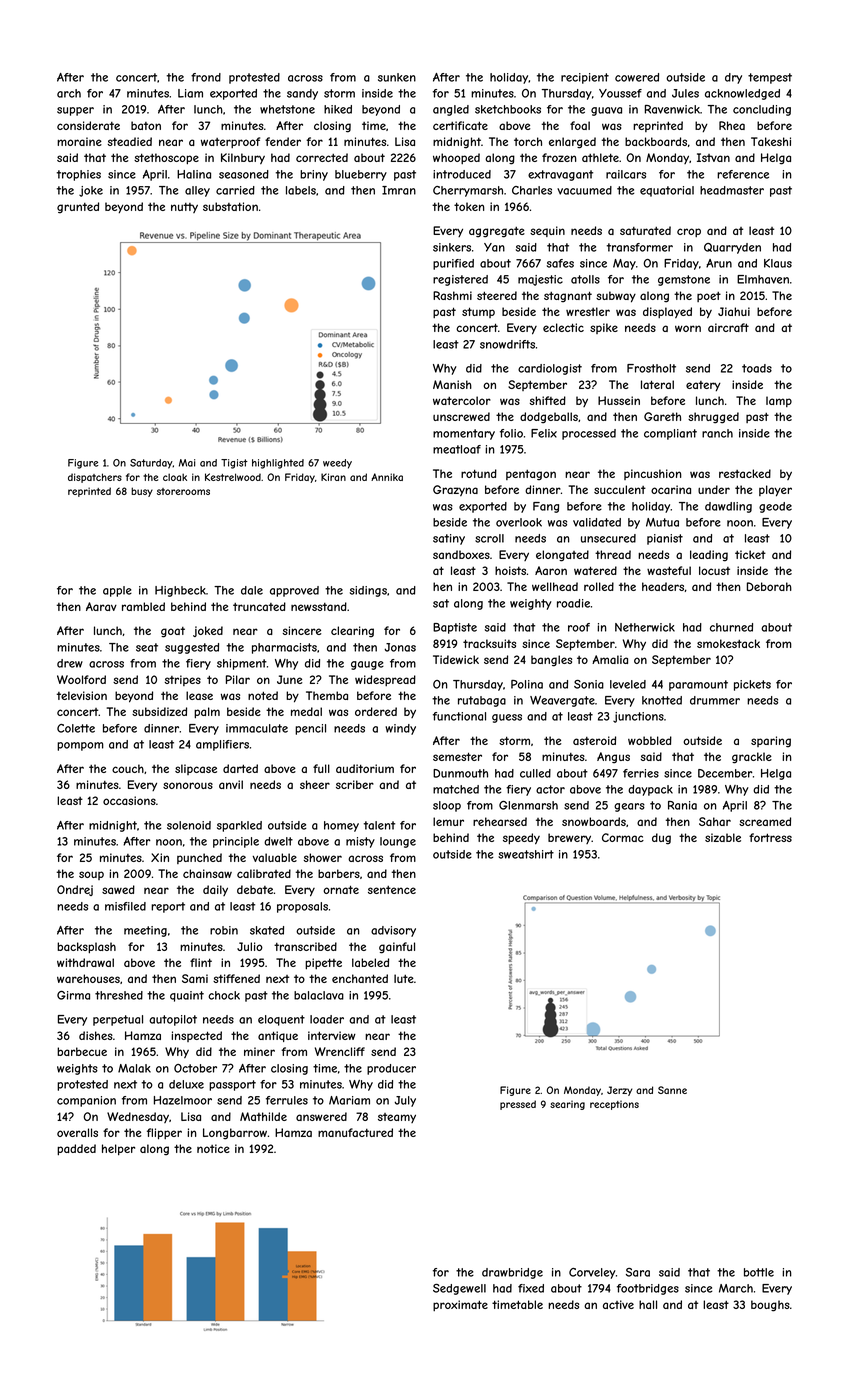 This screenshot has width=849, height=1400. Describe the element at coordinates (82, 1051) in the screenshot. I see `barbecue` at that location.
